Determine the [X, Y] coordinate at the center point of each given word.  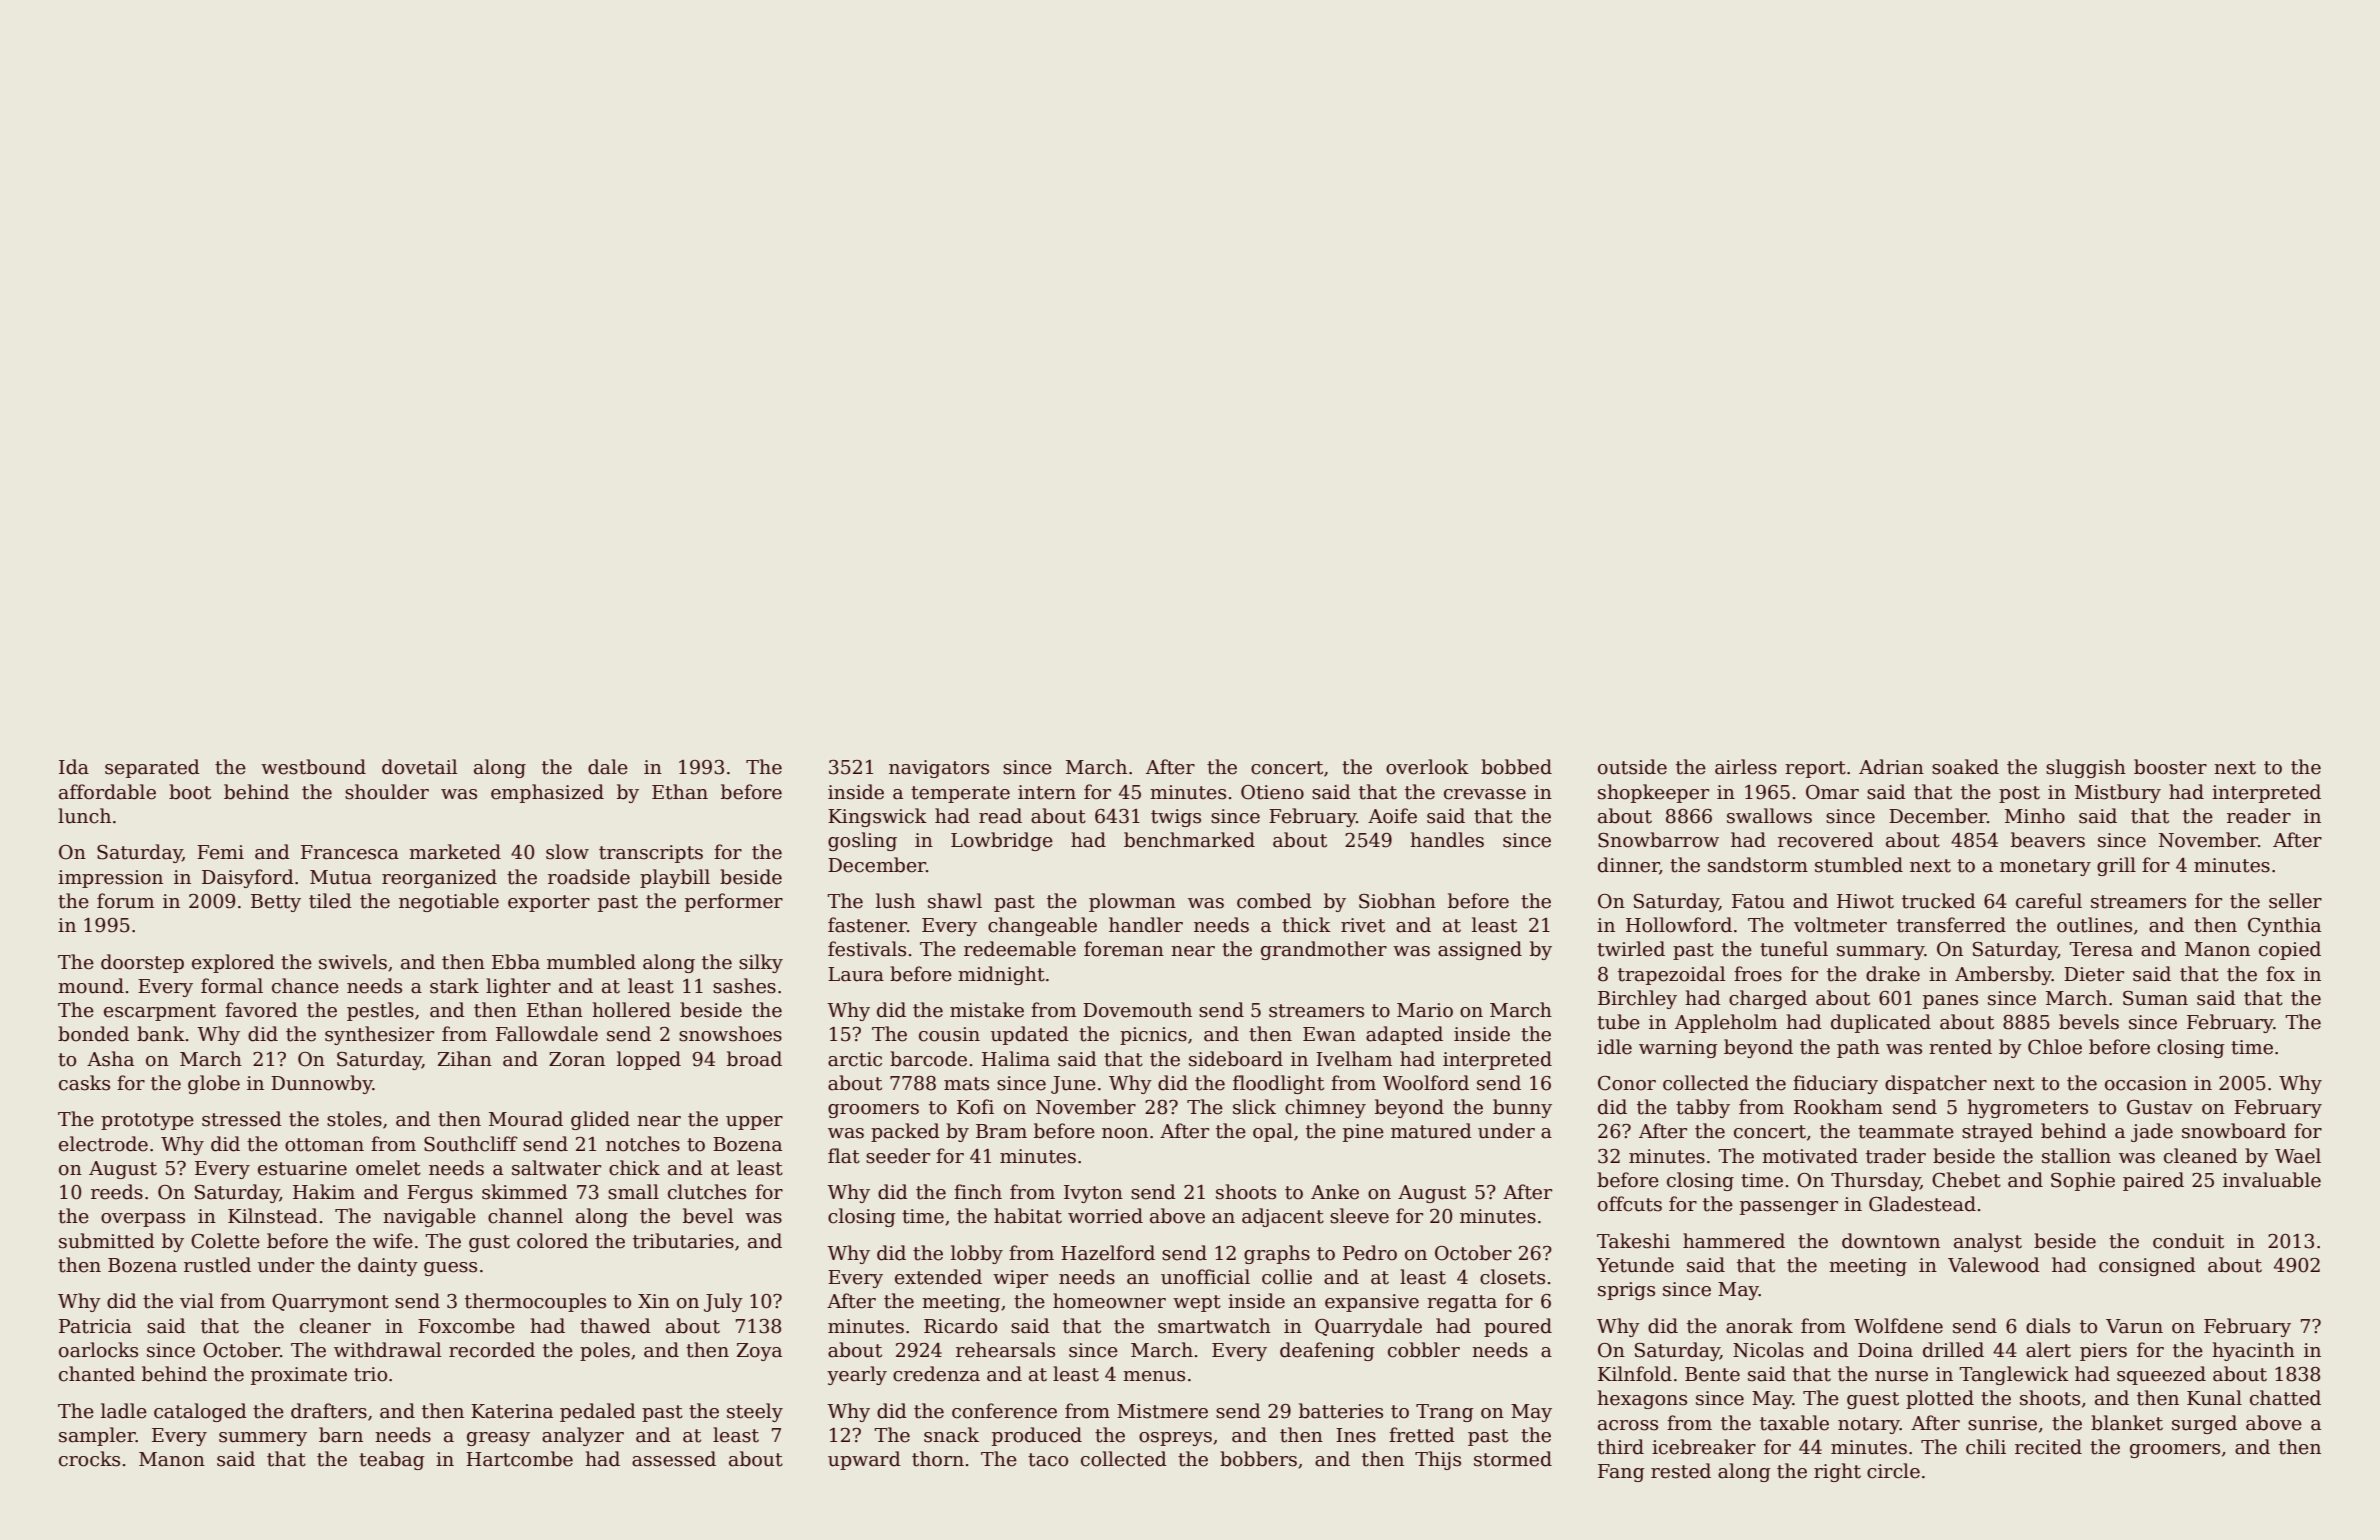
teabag [392, 1460]
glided [600, 1120]
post [2019, 794]
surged [2204, 1424]
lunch [84, 816]
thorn [938, 1459]
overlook [1427, 767]
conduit [2188, 1241]
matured [1431, 1131]
